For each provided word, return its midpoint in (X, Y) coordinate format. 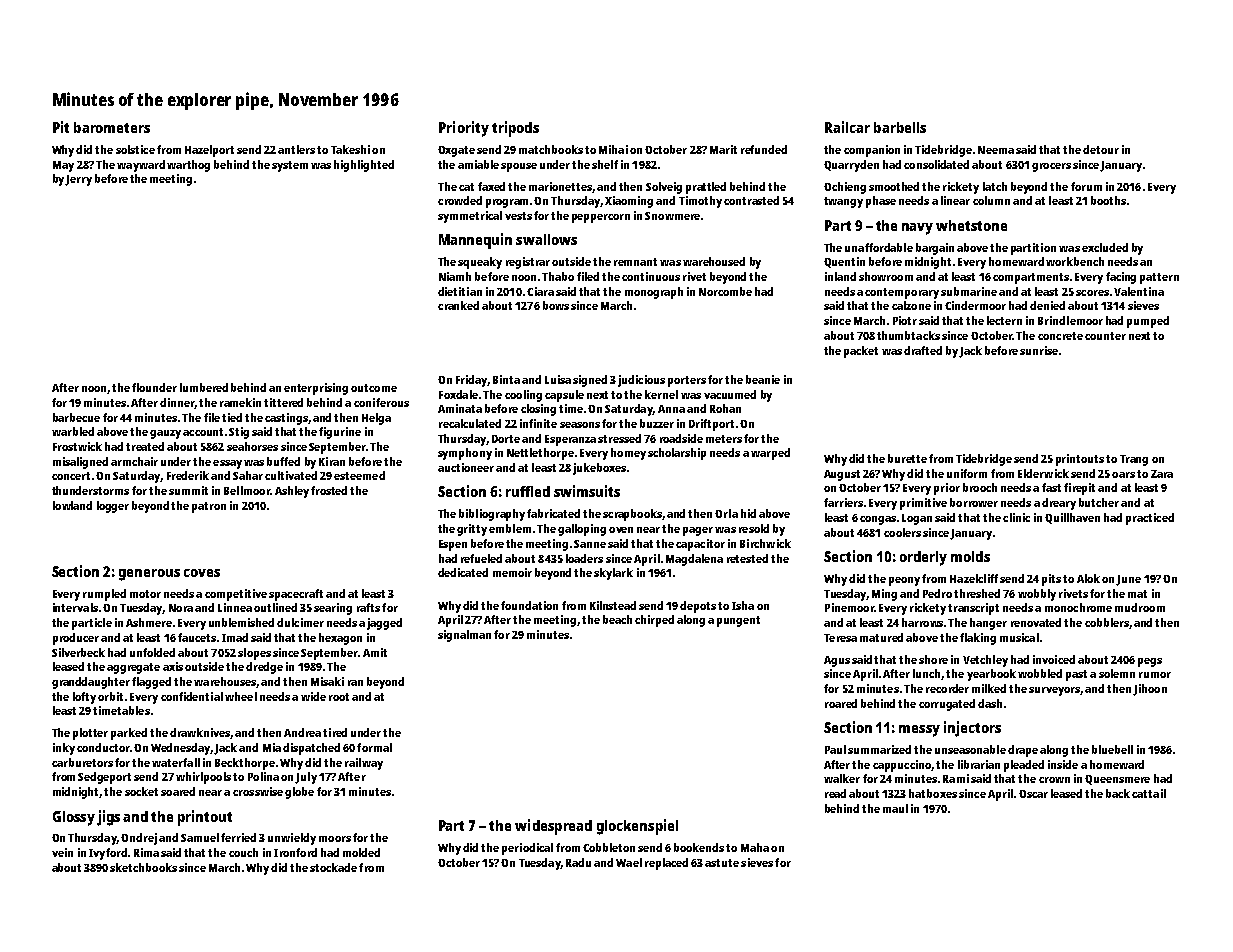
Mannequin (475, 241)
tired (335, 732)
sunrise (1039, 350)
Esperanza (570, 440)
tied (232, 417)
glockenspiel (637, 827)
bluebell (1112, 749)
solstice (135, 149)
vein (62, 852)
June (1128, 580)
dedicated (463, 572)
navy (917, 229)
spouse (519, 167)
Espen (453, 545)
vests (518, 216)
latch (995, 186)
